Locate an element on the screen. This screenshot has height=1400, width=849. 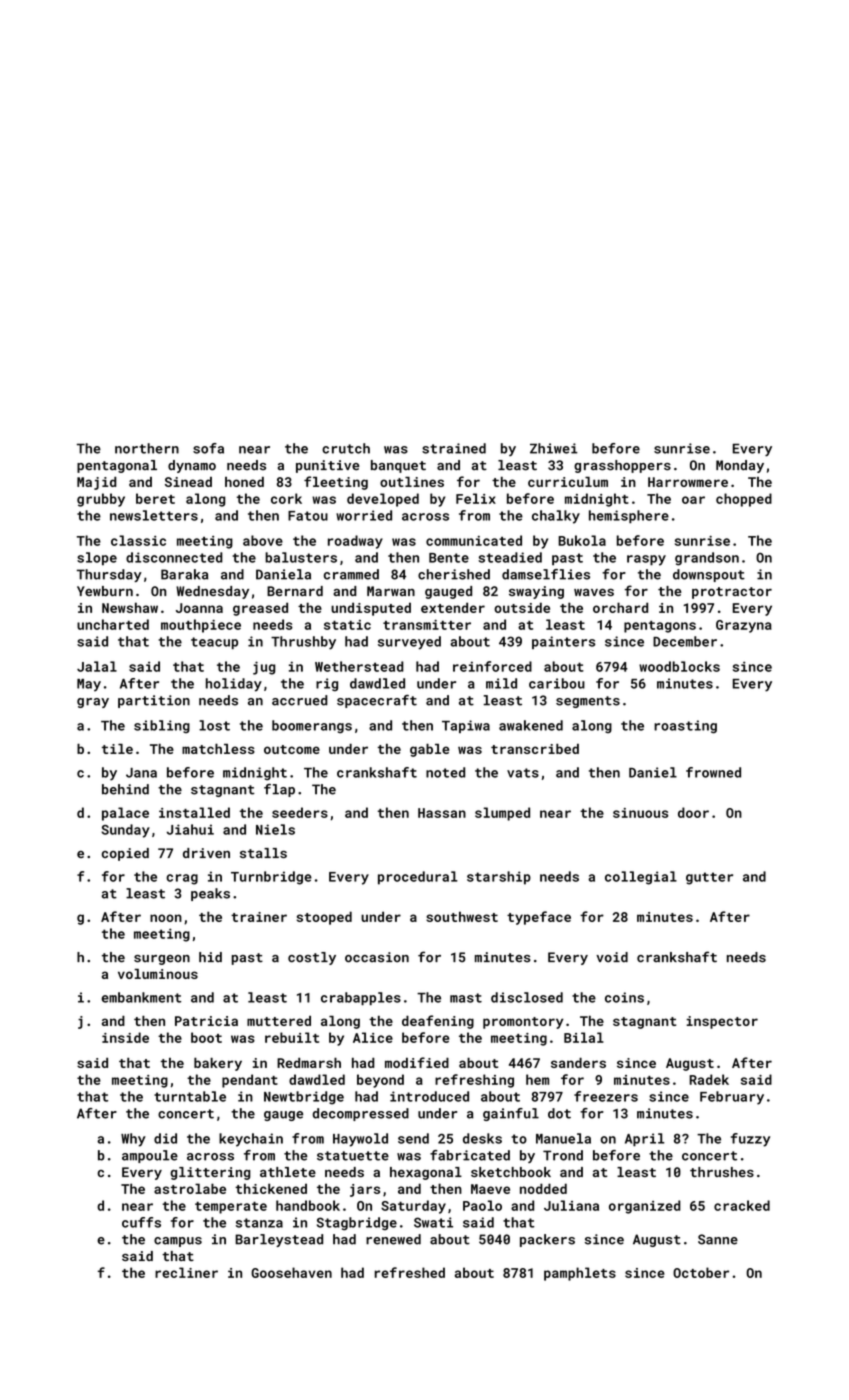
Felix is located at coordinates (476, 498).
